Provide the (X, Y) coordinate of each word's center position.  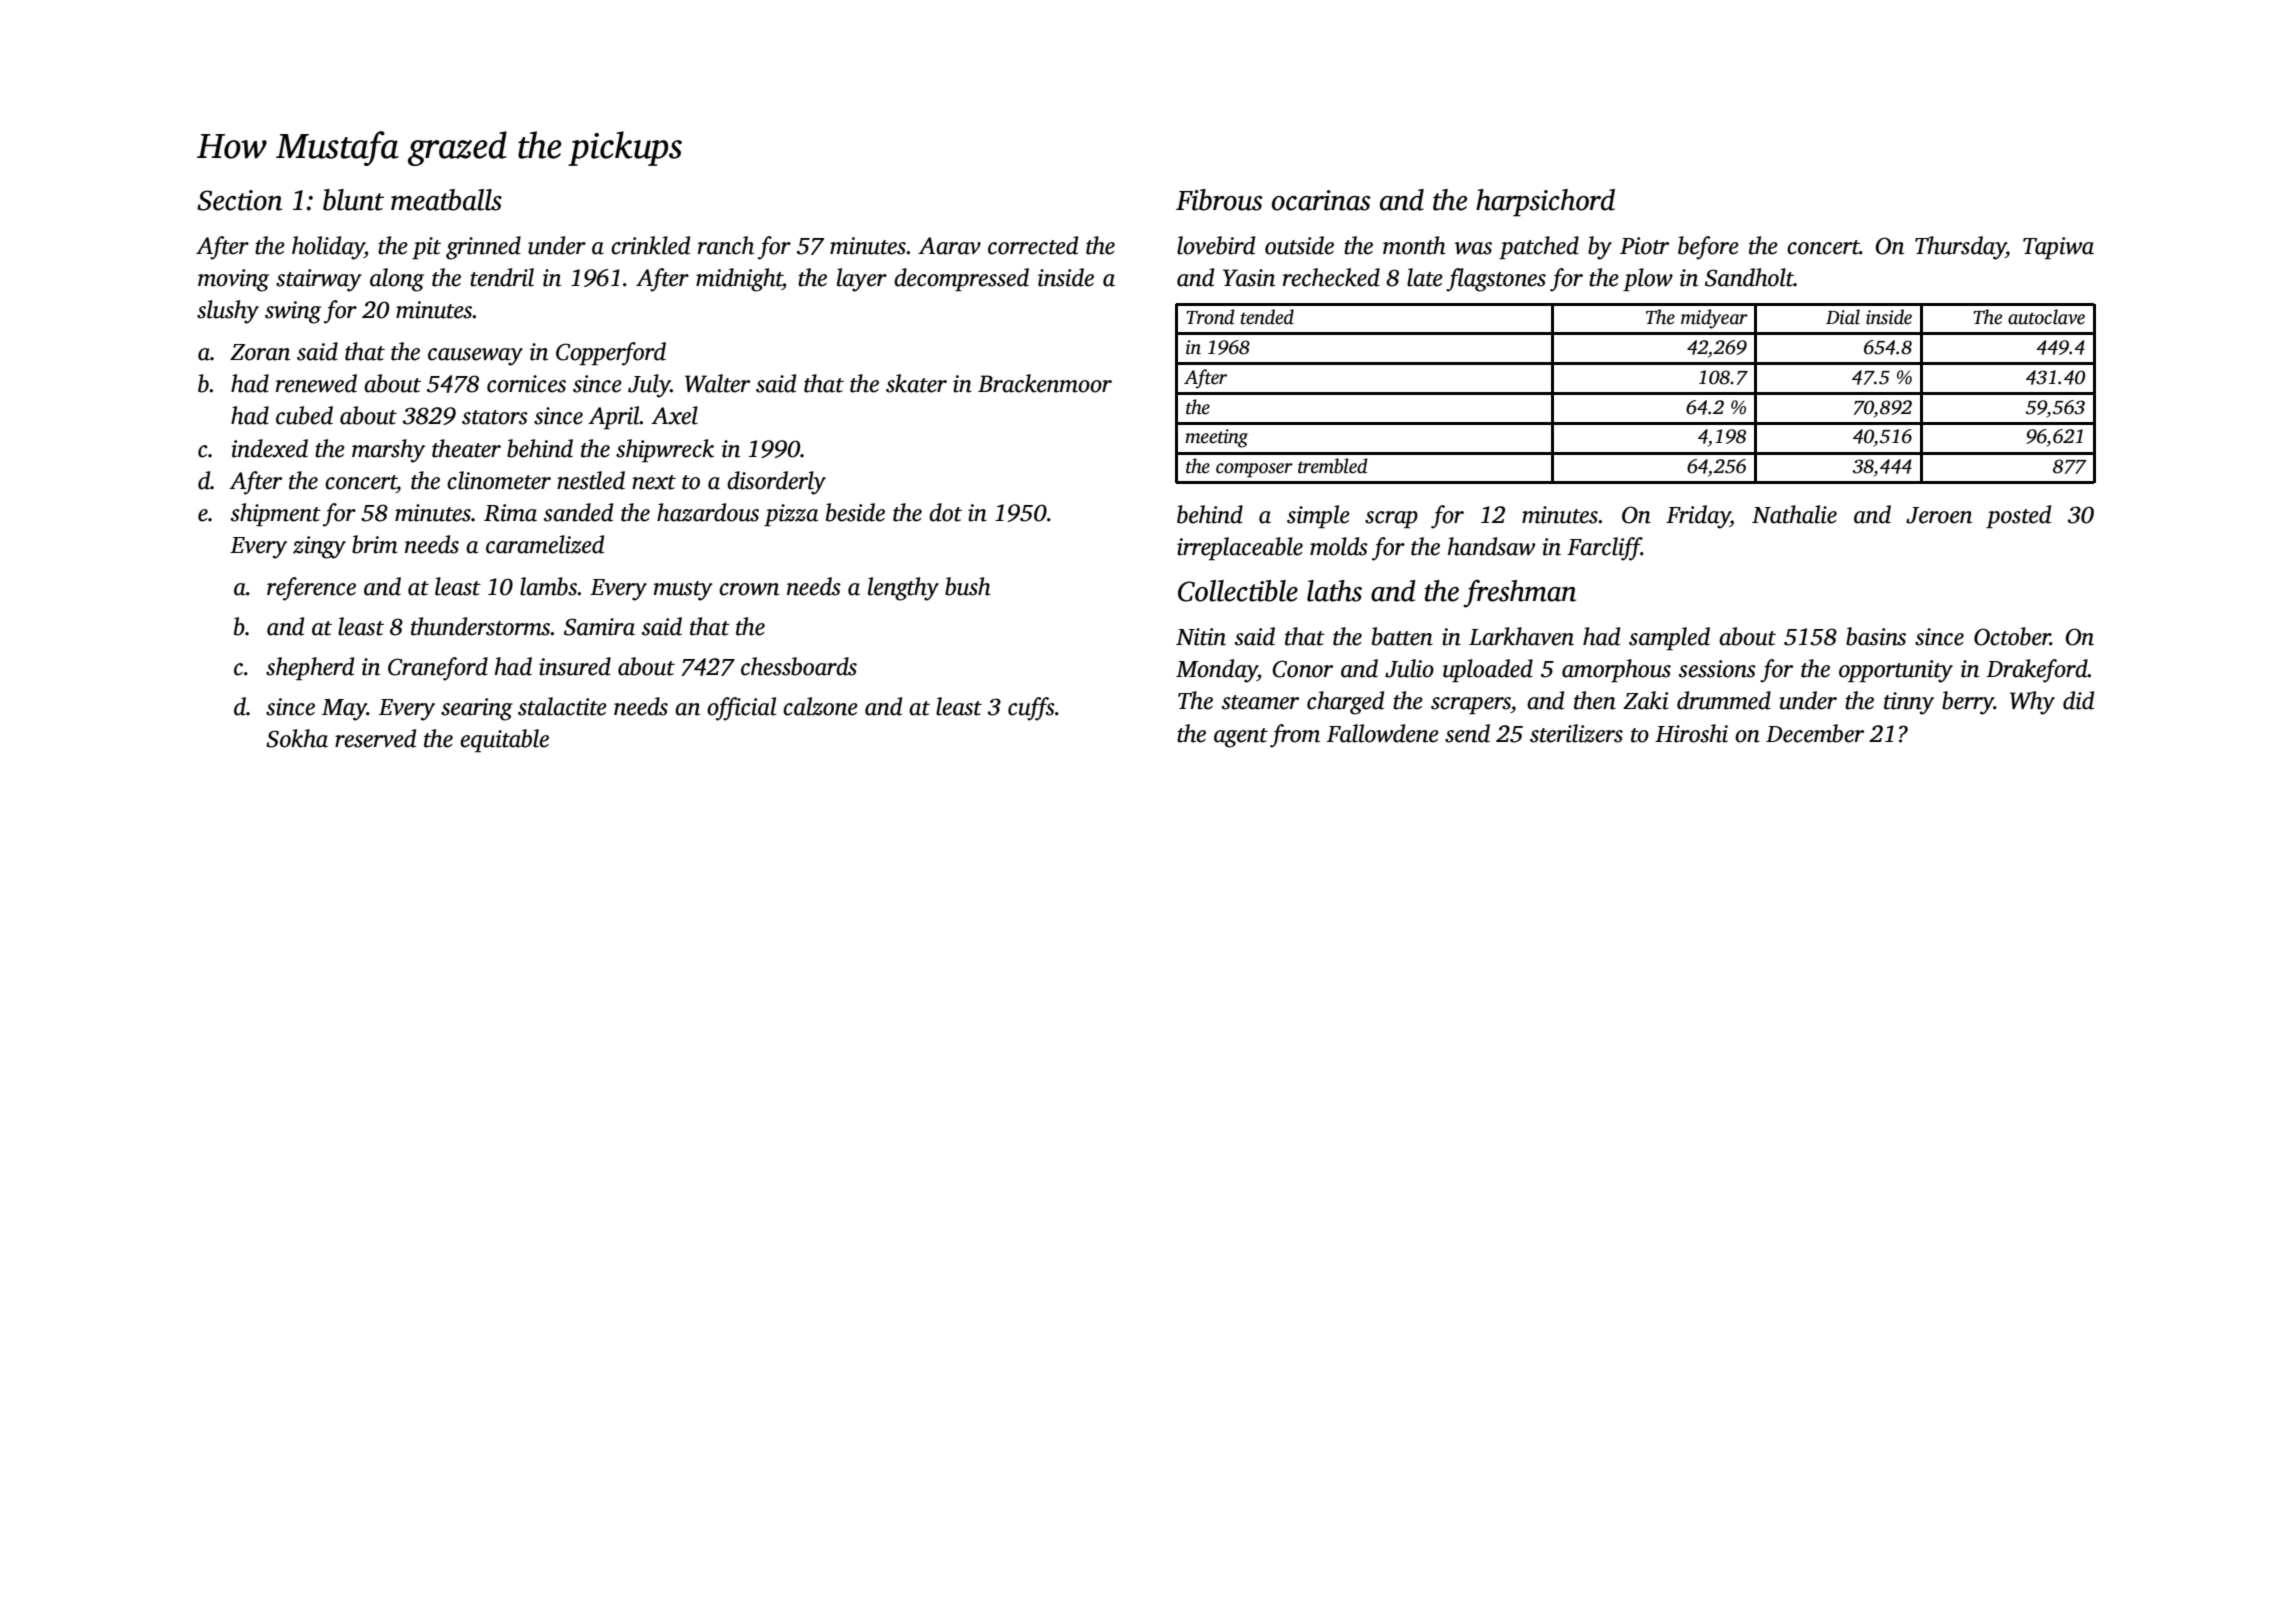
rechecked (1331, 277)
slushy (228, 312)
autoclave (2046, 317)
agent (1241, 738)
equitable (504, 740)
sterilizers (1576, 733)
